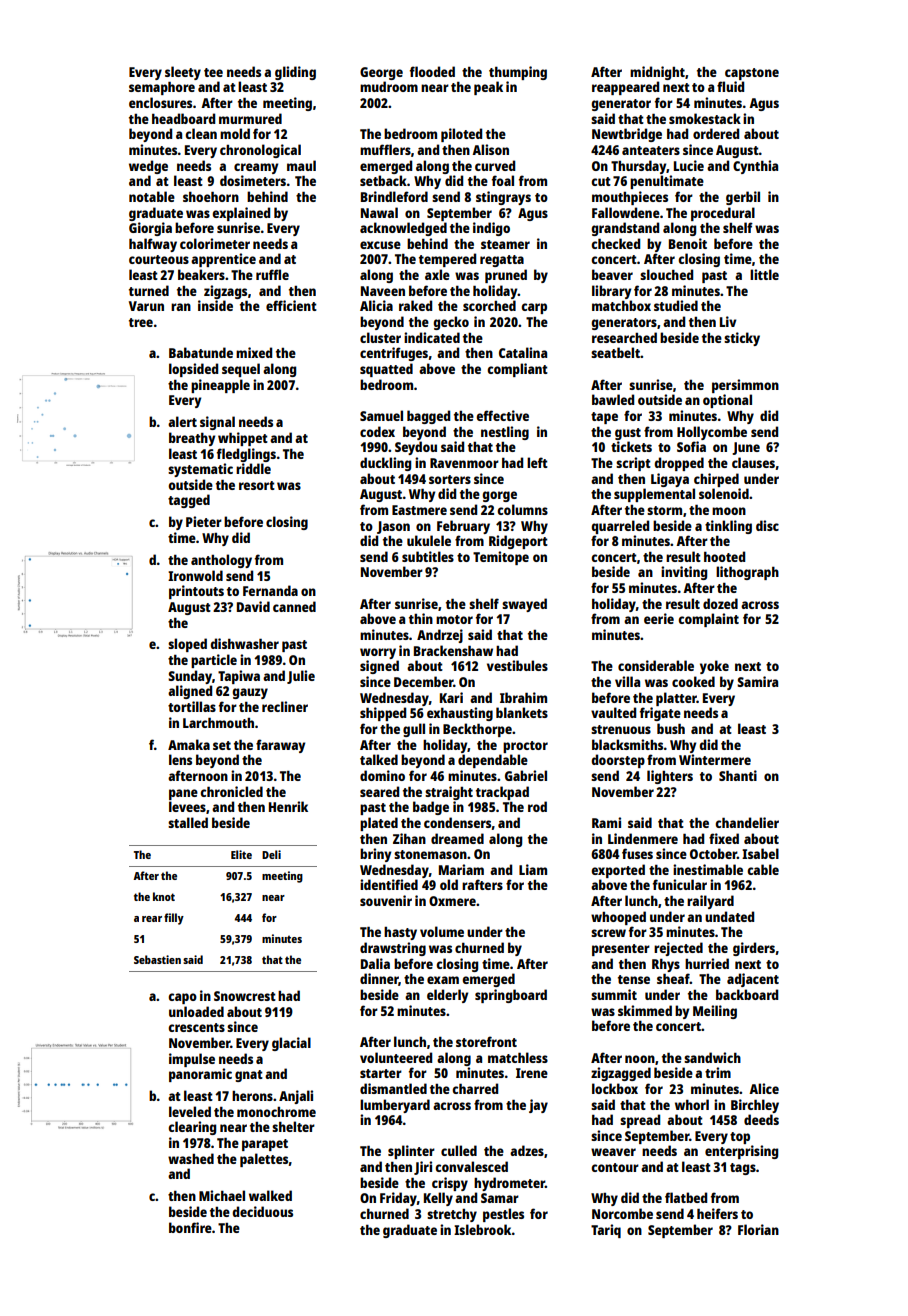 This image has height=1316, width=908. Describe the element at coordinates (524, 605) in the image. I see `swayed` at that location.
